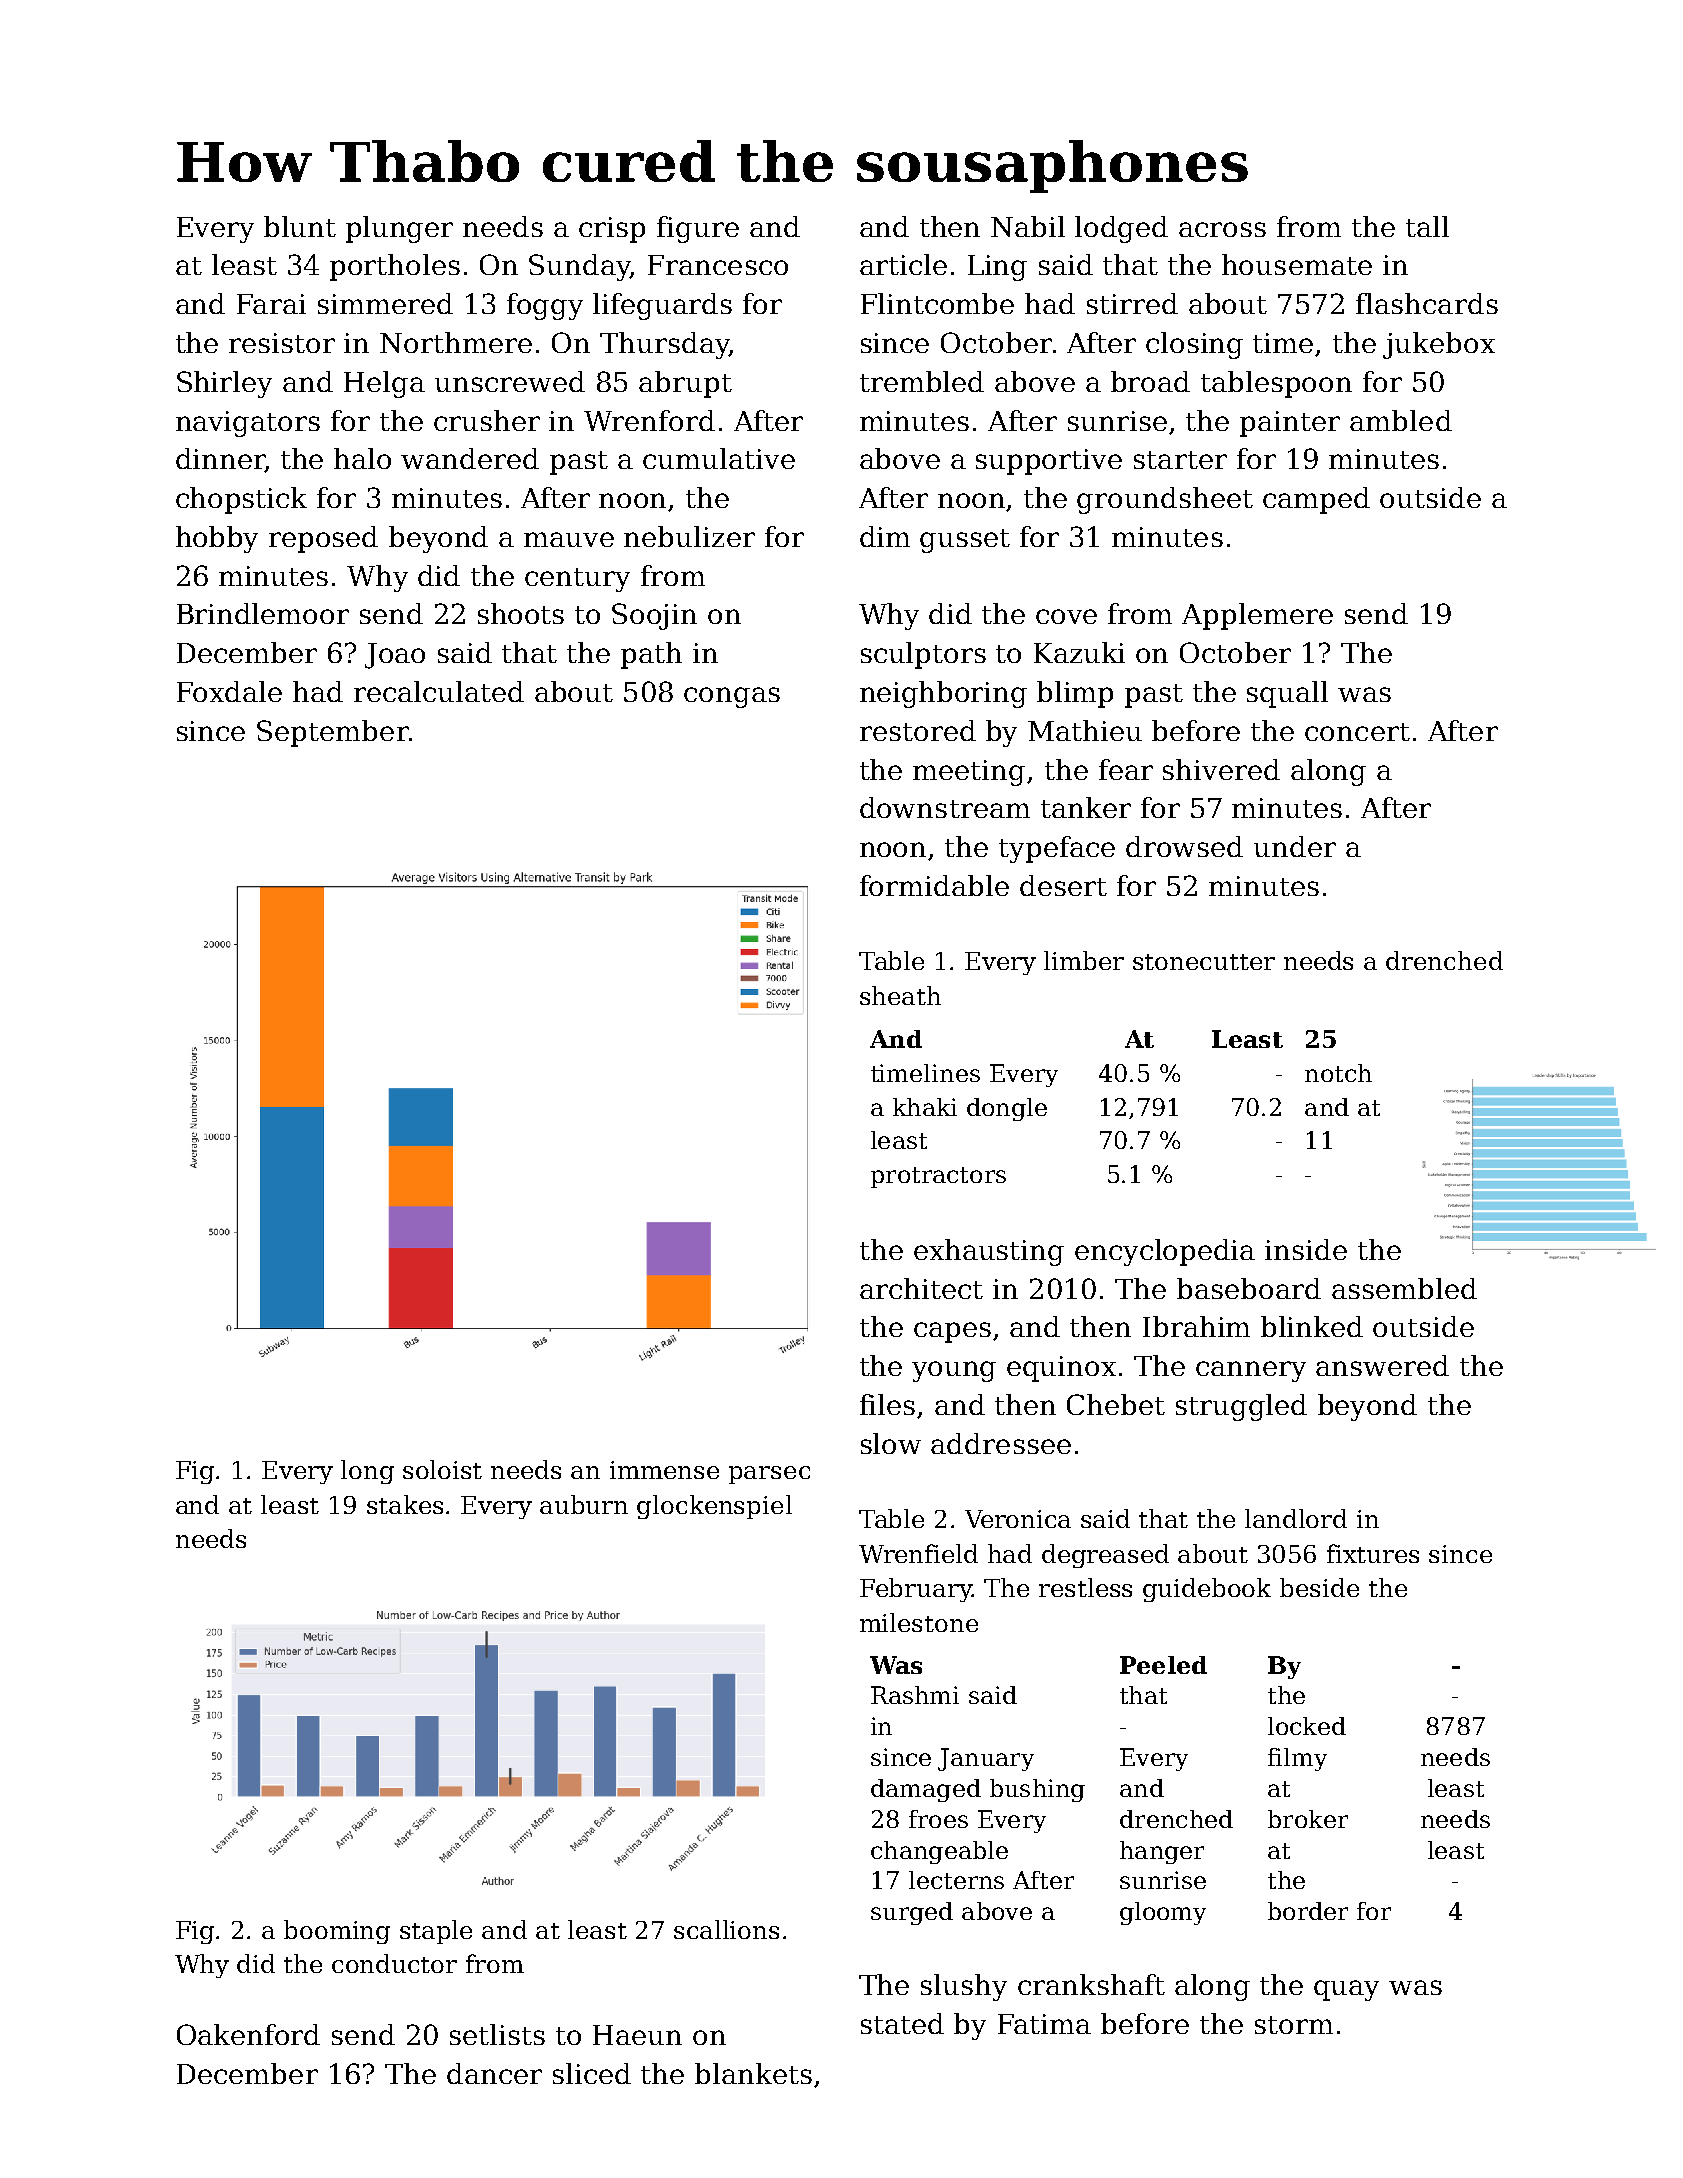 The width and height of the screenshot is (1683, 2178). I want to click on tall, so click(1427, 226).
